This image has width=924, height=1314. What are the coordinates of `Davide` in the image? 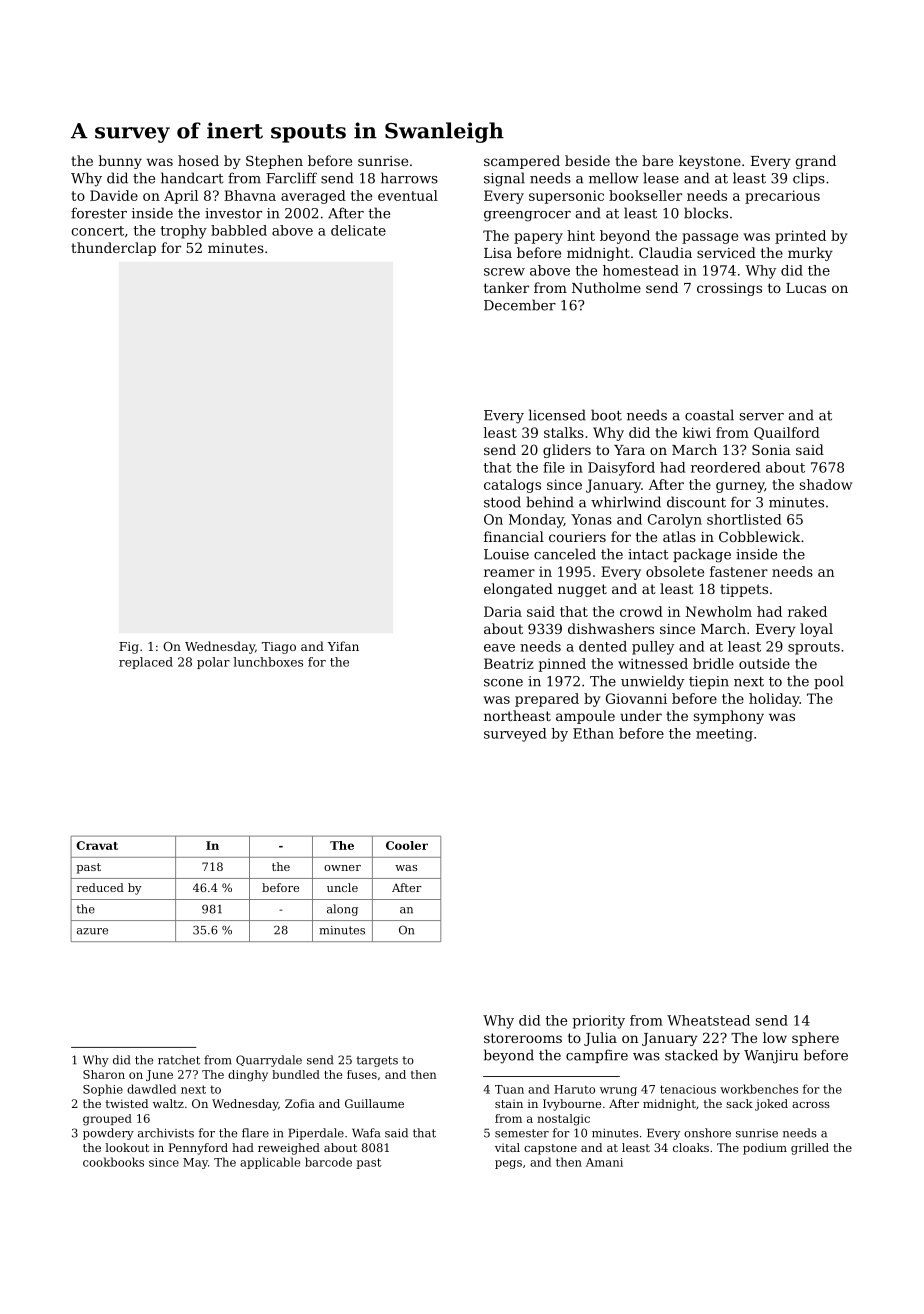 It's located at (114, 195).
